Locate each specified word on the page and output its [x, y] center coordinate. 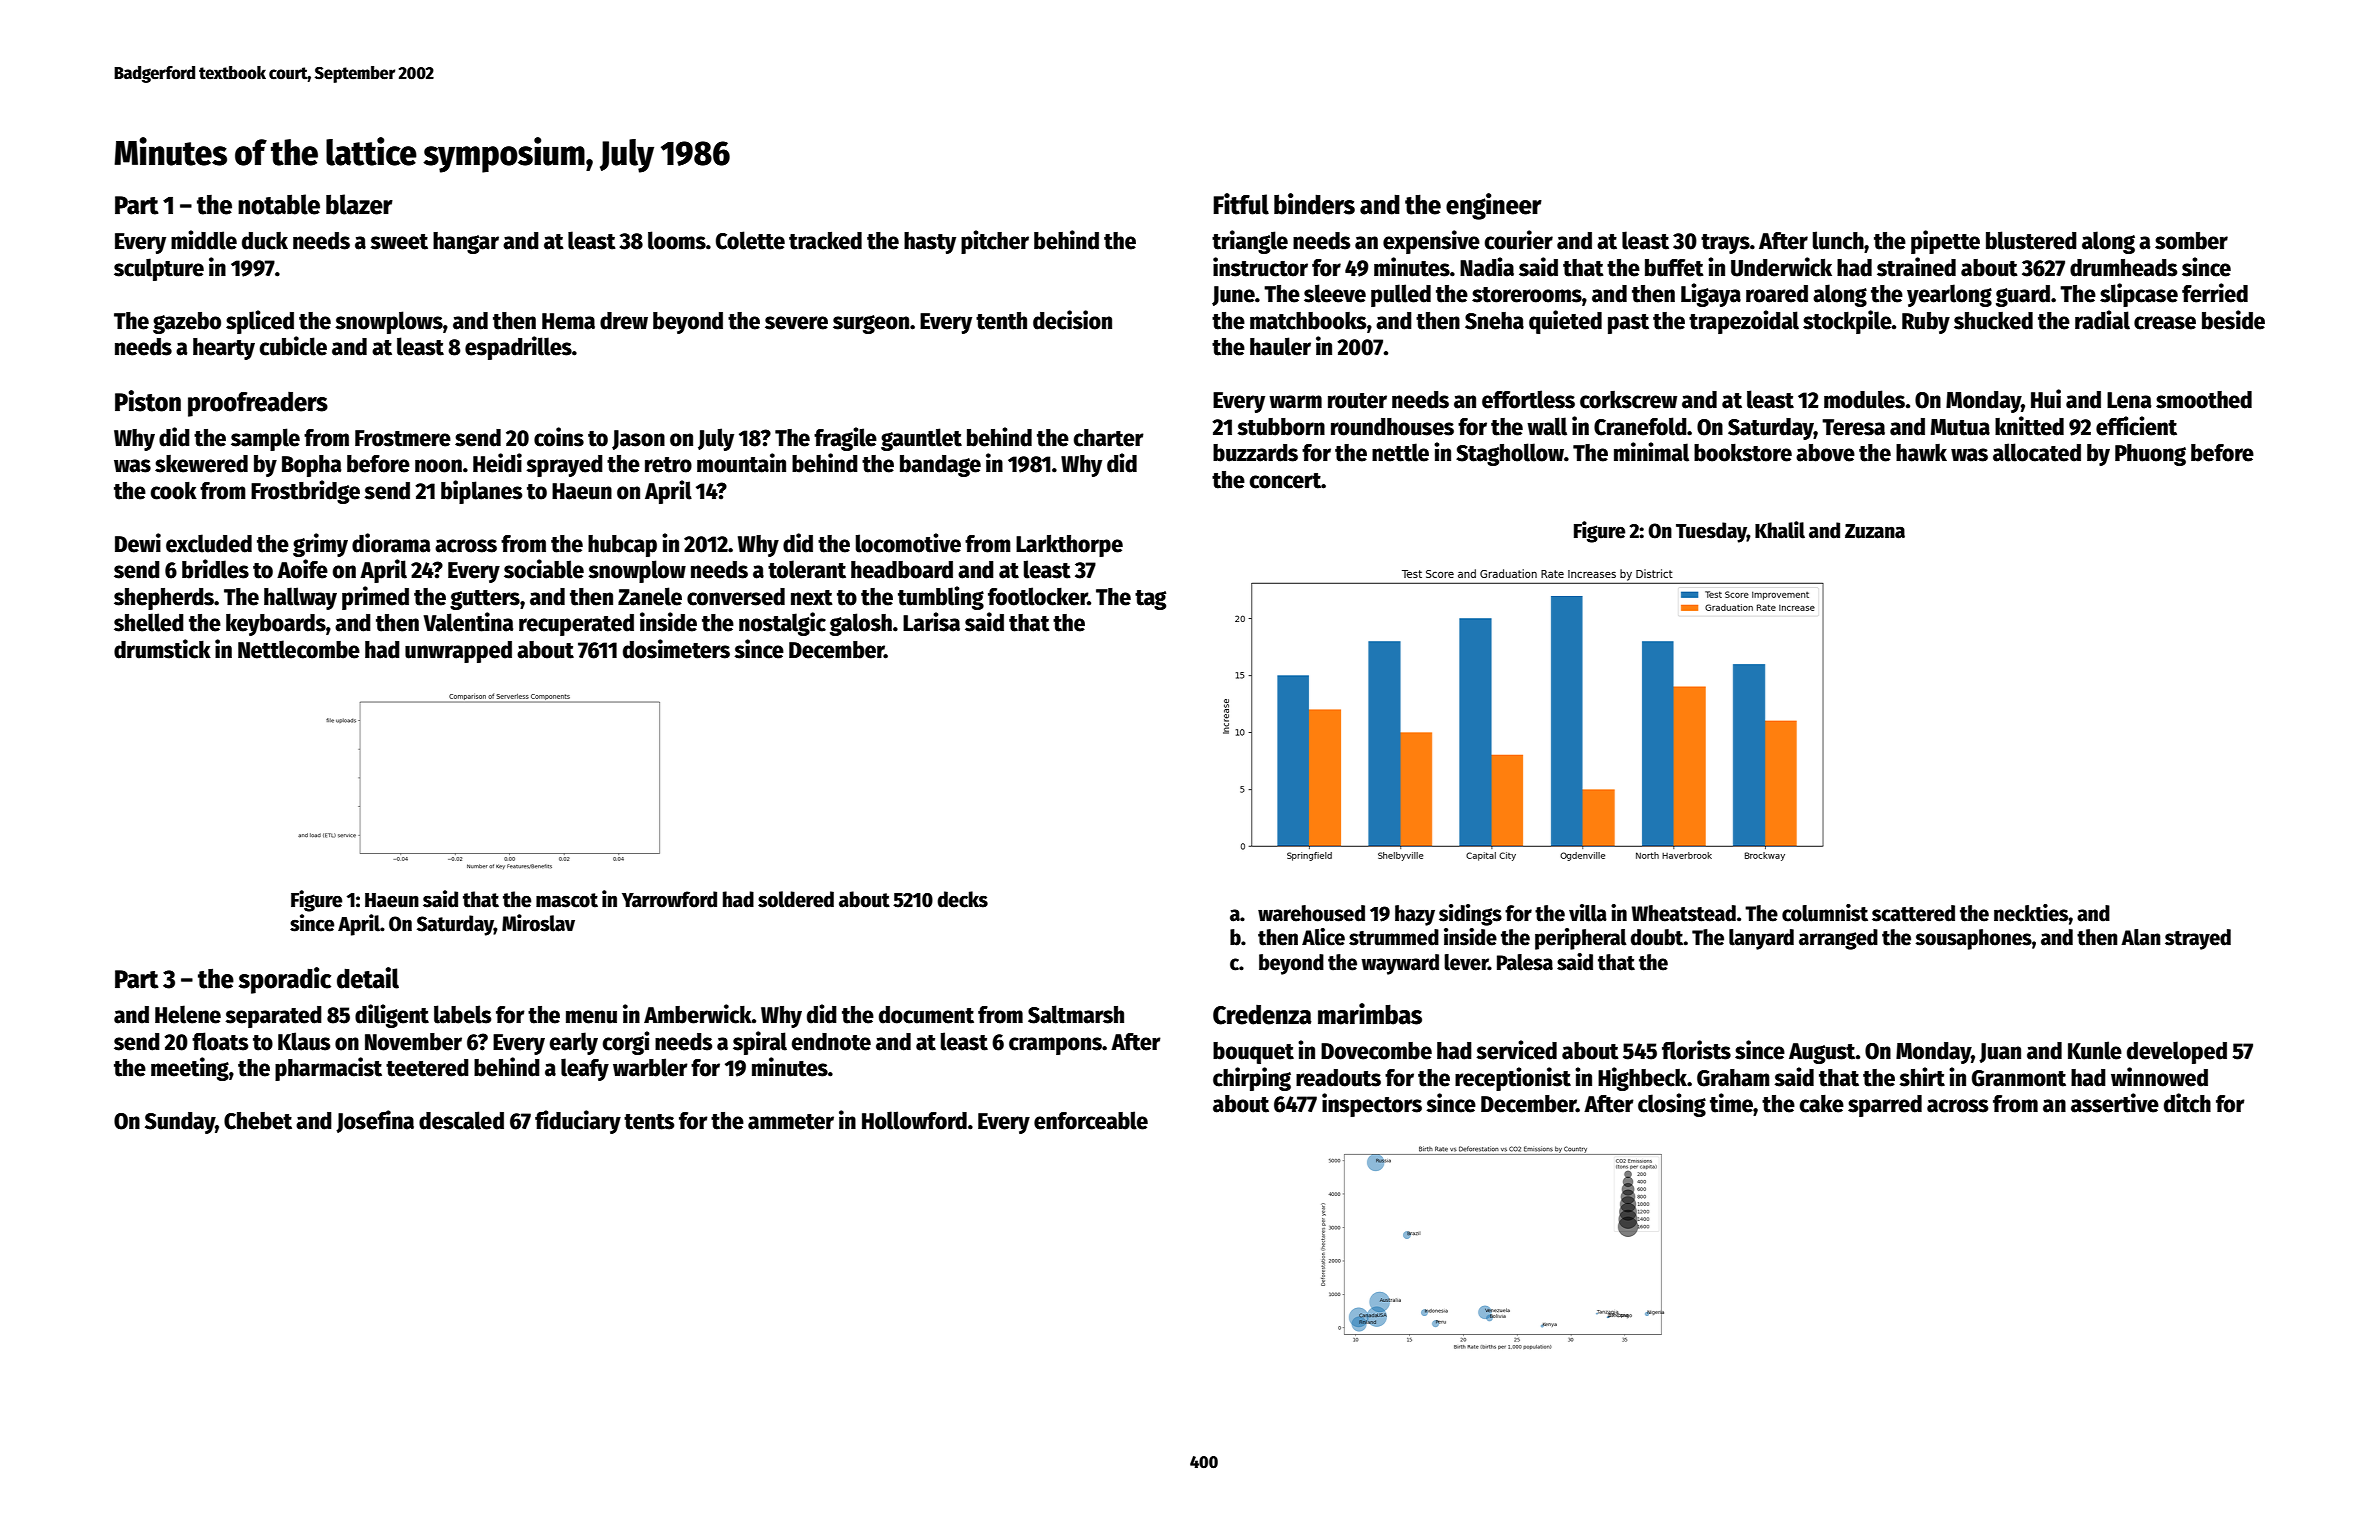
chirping [1252, 1079]
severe [796, 323]
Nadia [1487, 267]
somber [2191, 241]
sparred [1885, 1106]
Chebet [258, 1121]
